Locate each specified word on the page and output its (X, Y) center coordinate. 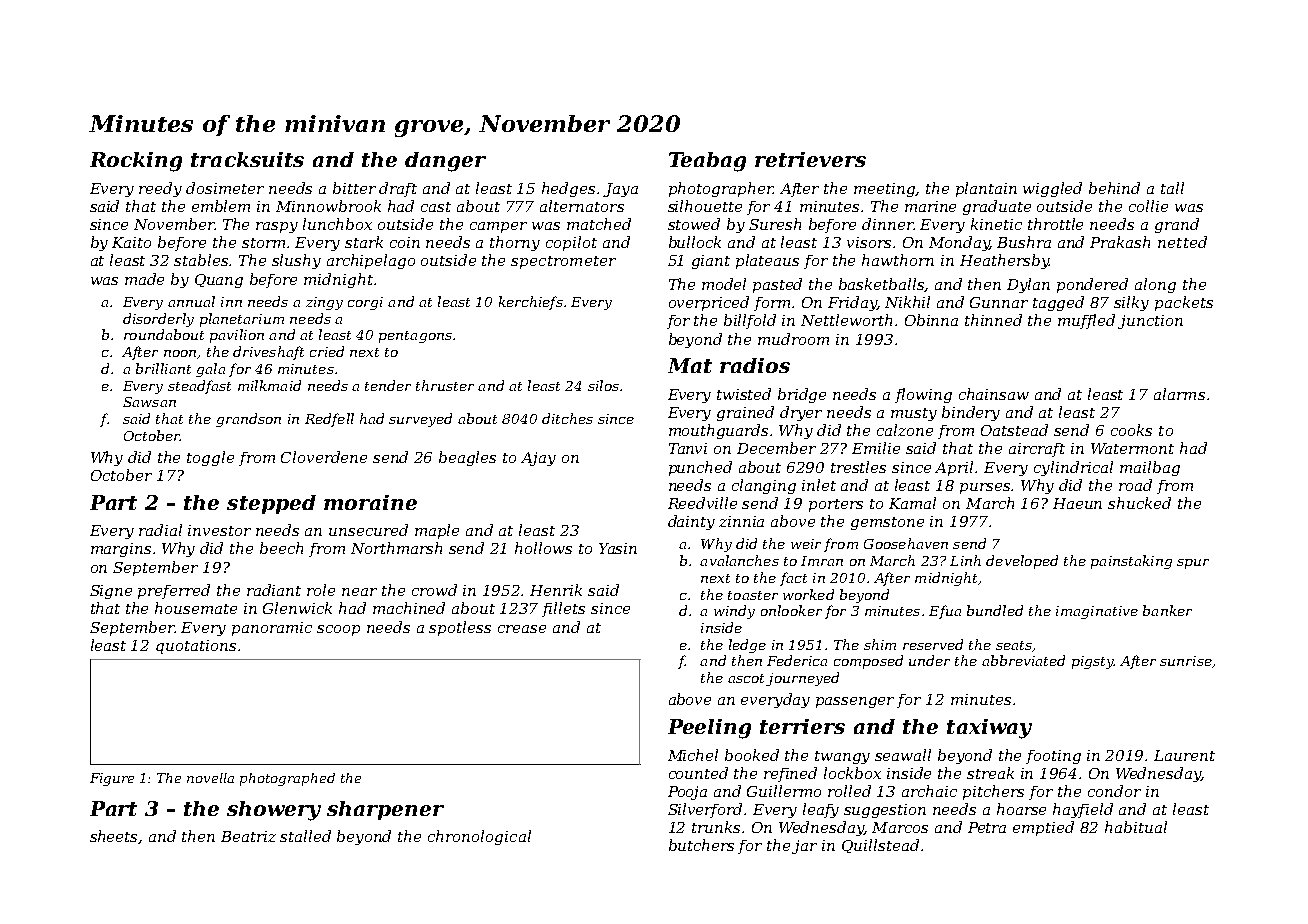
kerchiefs (531, 303)
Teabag (707, 162)
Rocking (136, 162)
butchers (701, 845)
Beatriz (248, 836)
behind (1114, 188)
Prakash (1120, 242)
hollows (543, 548)
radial (160, 530)
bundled (995, 610)
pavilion (237, 336)
